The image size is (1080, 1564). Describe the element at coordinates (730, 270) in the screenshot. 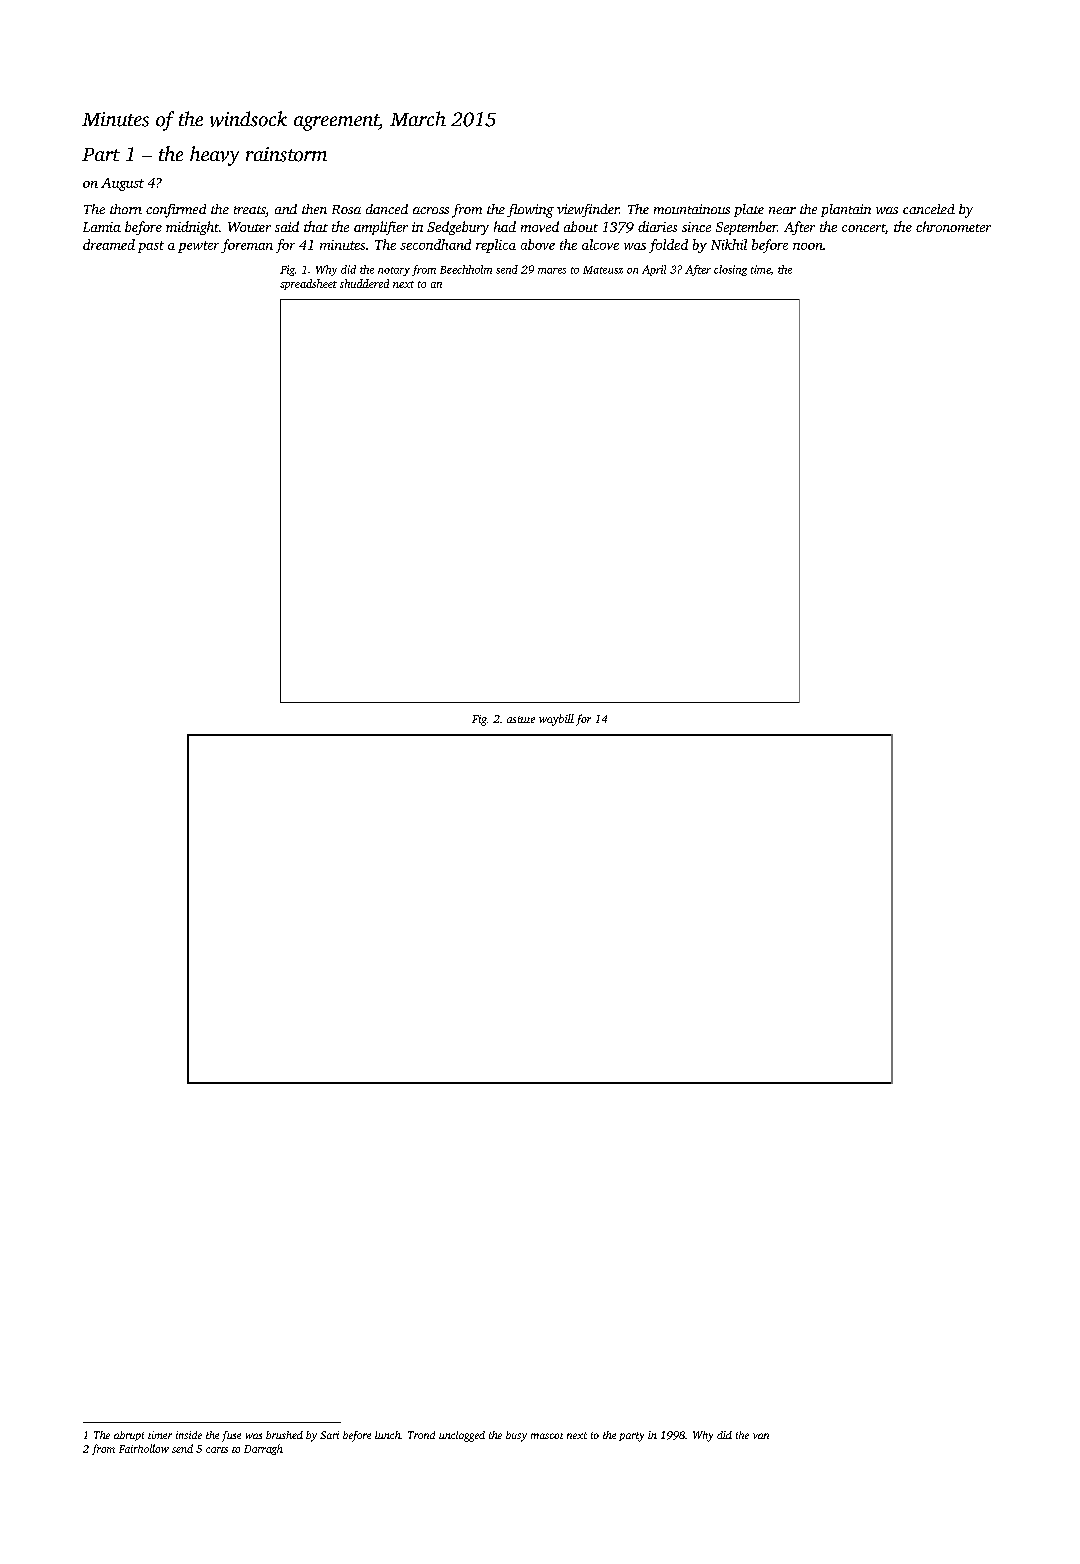

I see `closing` at that location.
